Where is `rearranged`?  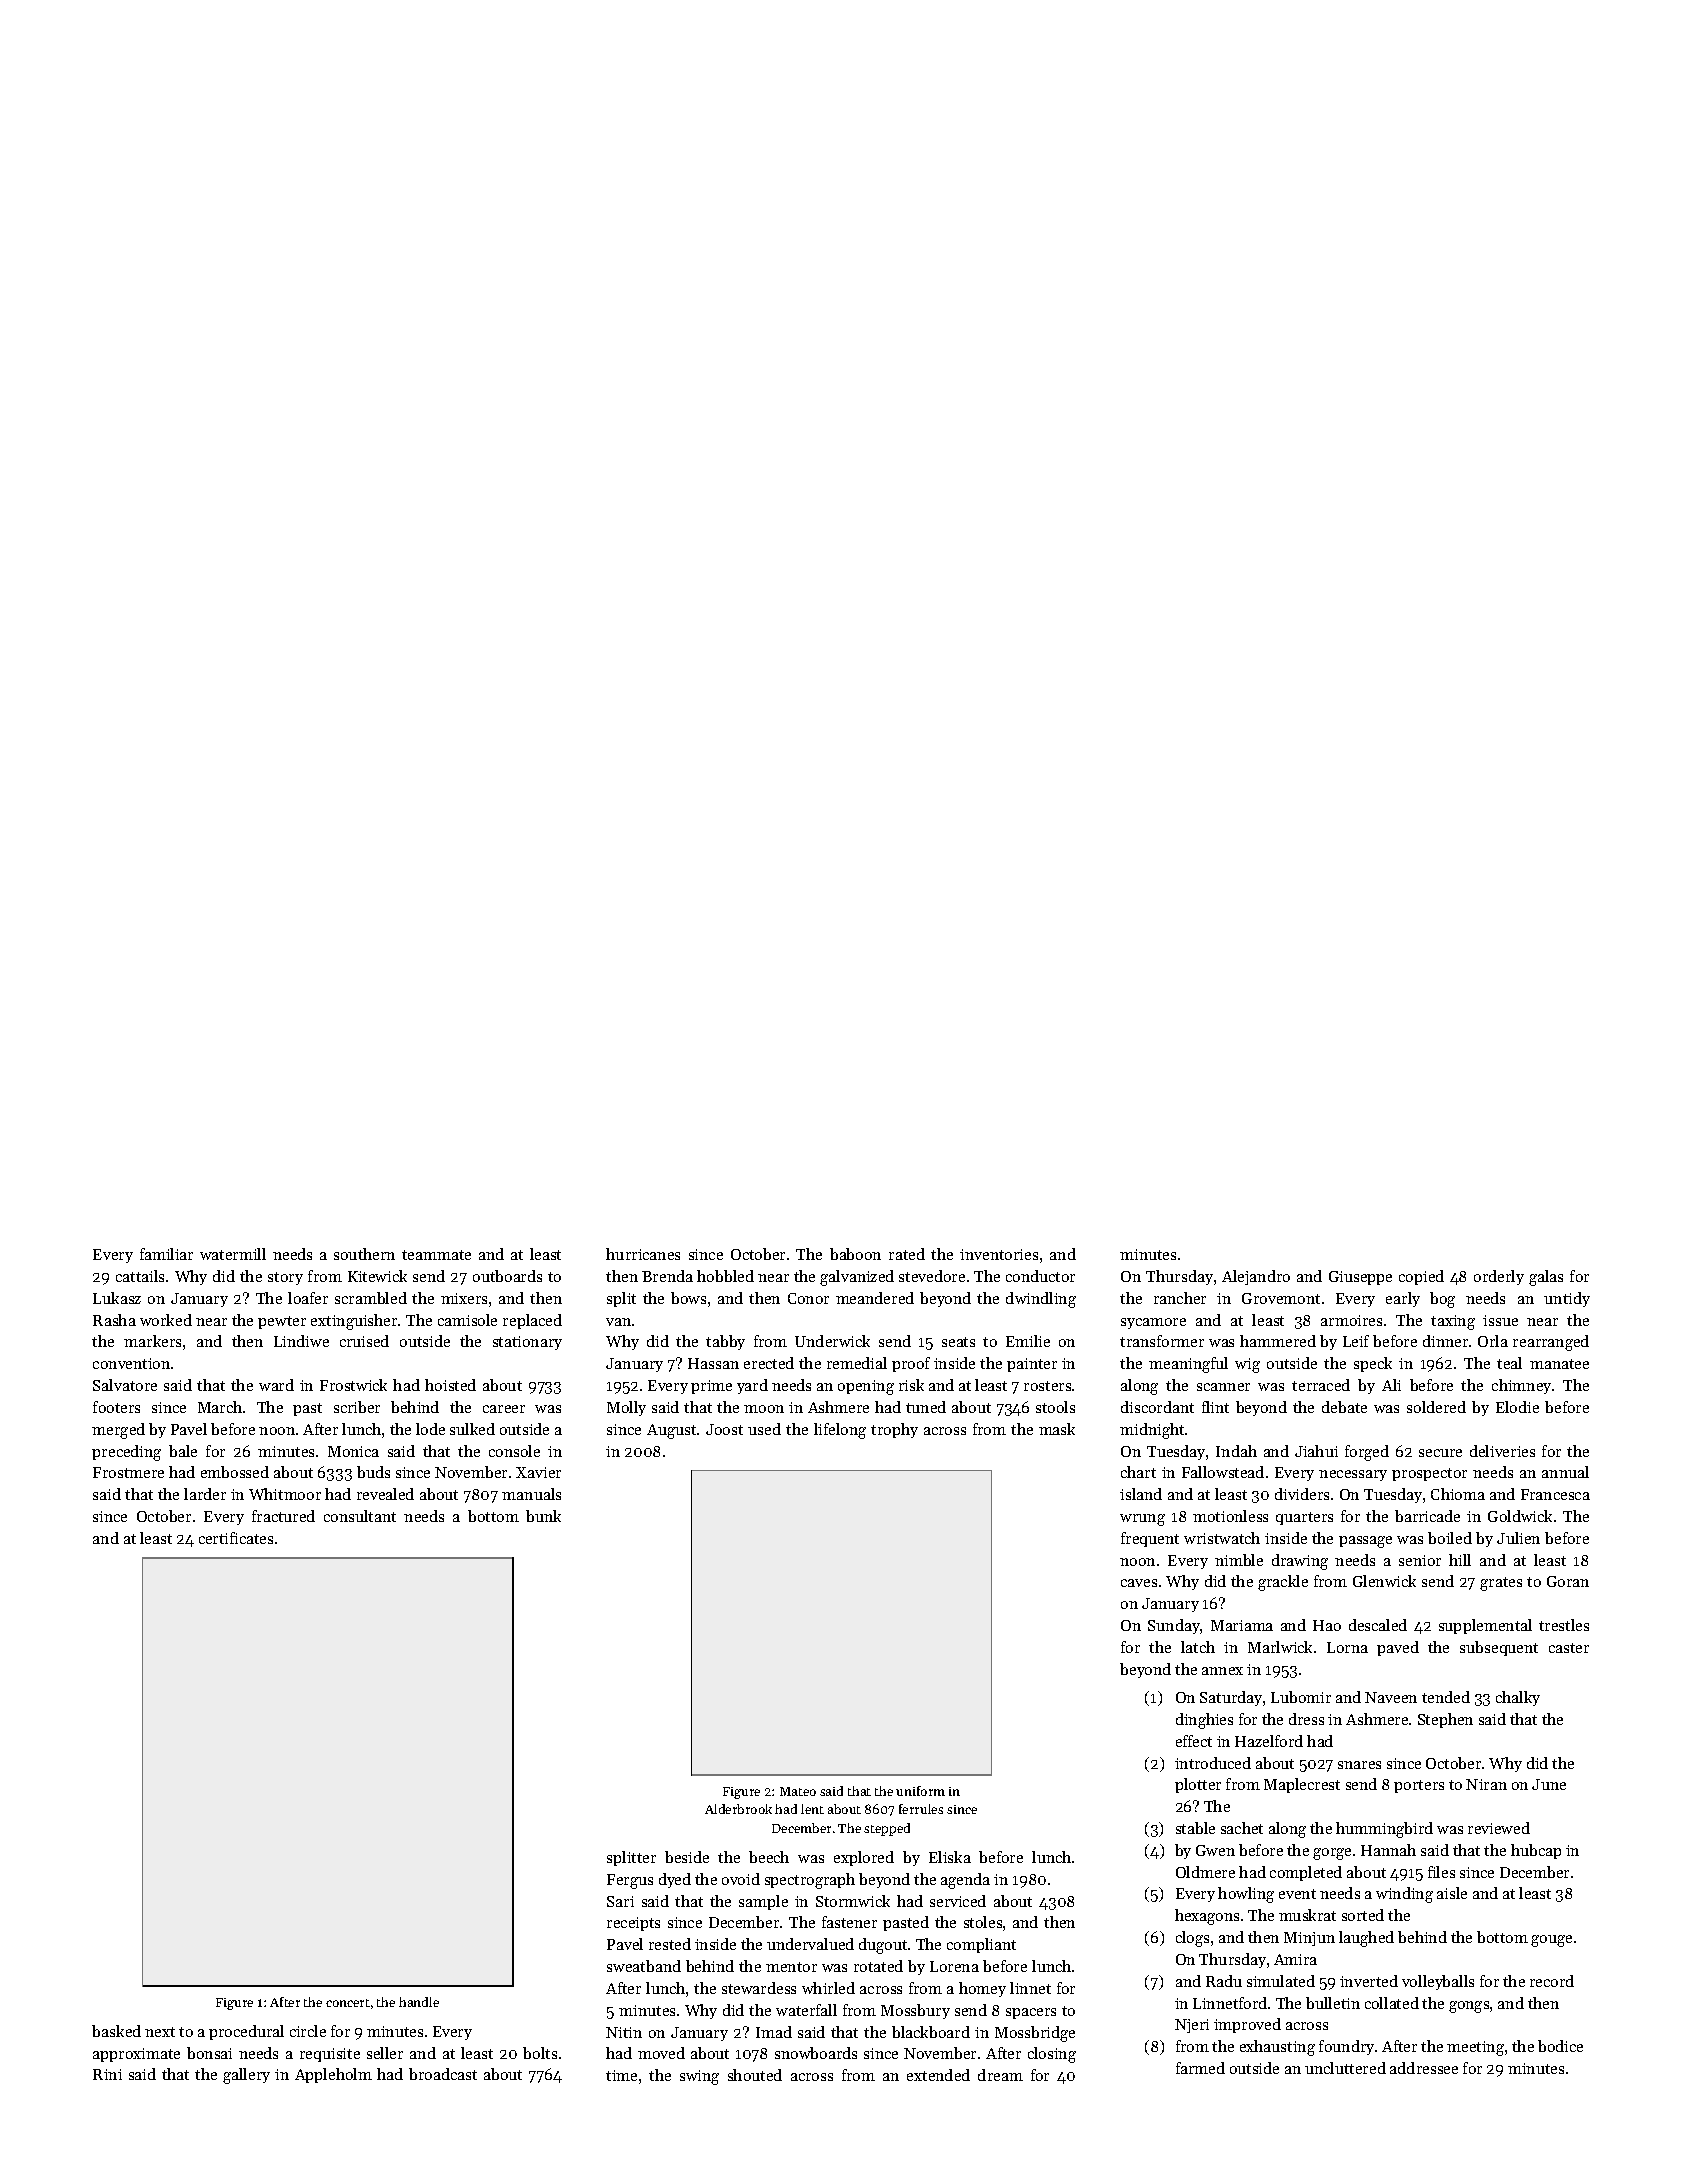 rearranged is located at coordinates (1551, 1343).
